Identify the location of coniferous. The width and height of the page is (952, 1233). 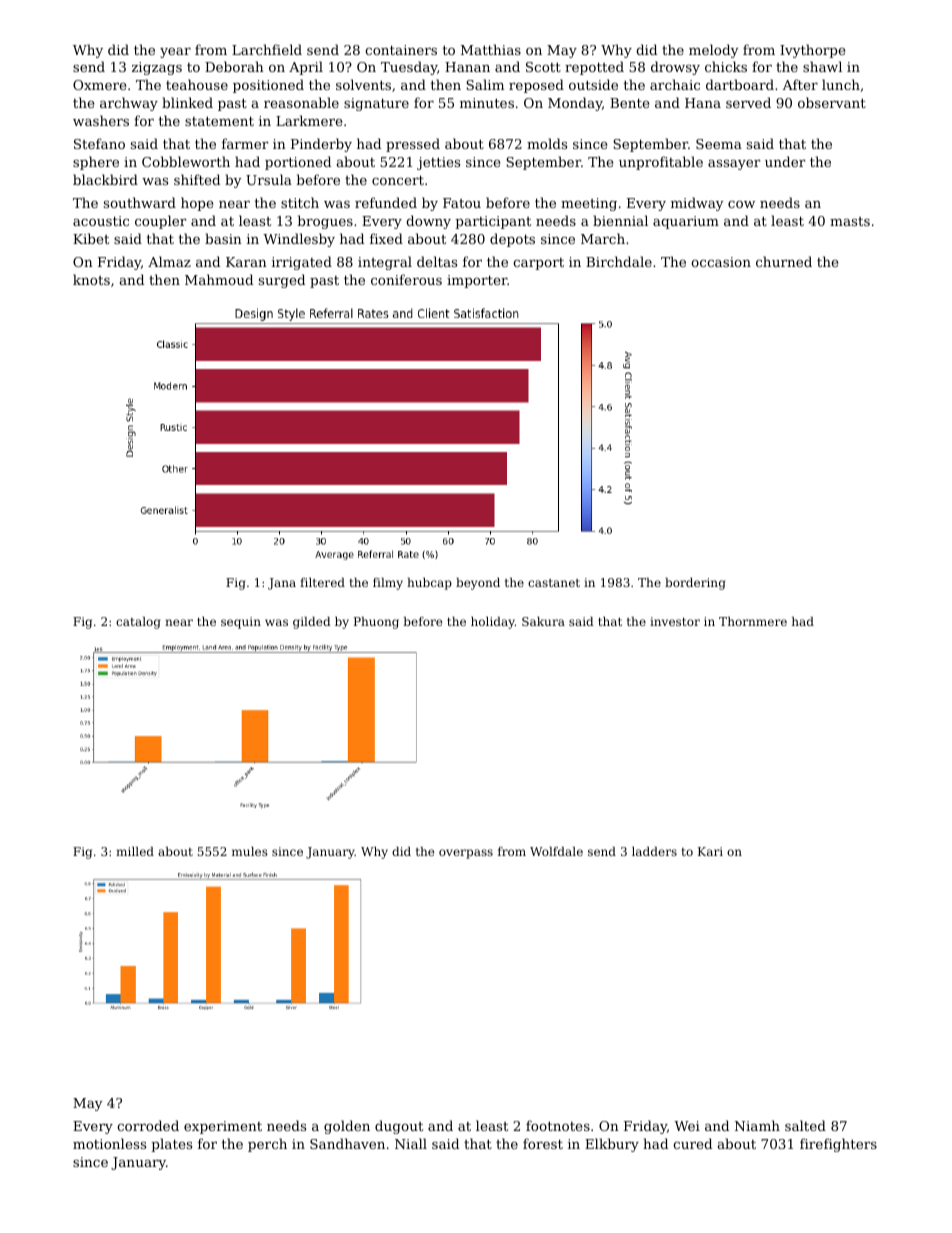
(406, 279).
